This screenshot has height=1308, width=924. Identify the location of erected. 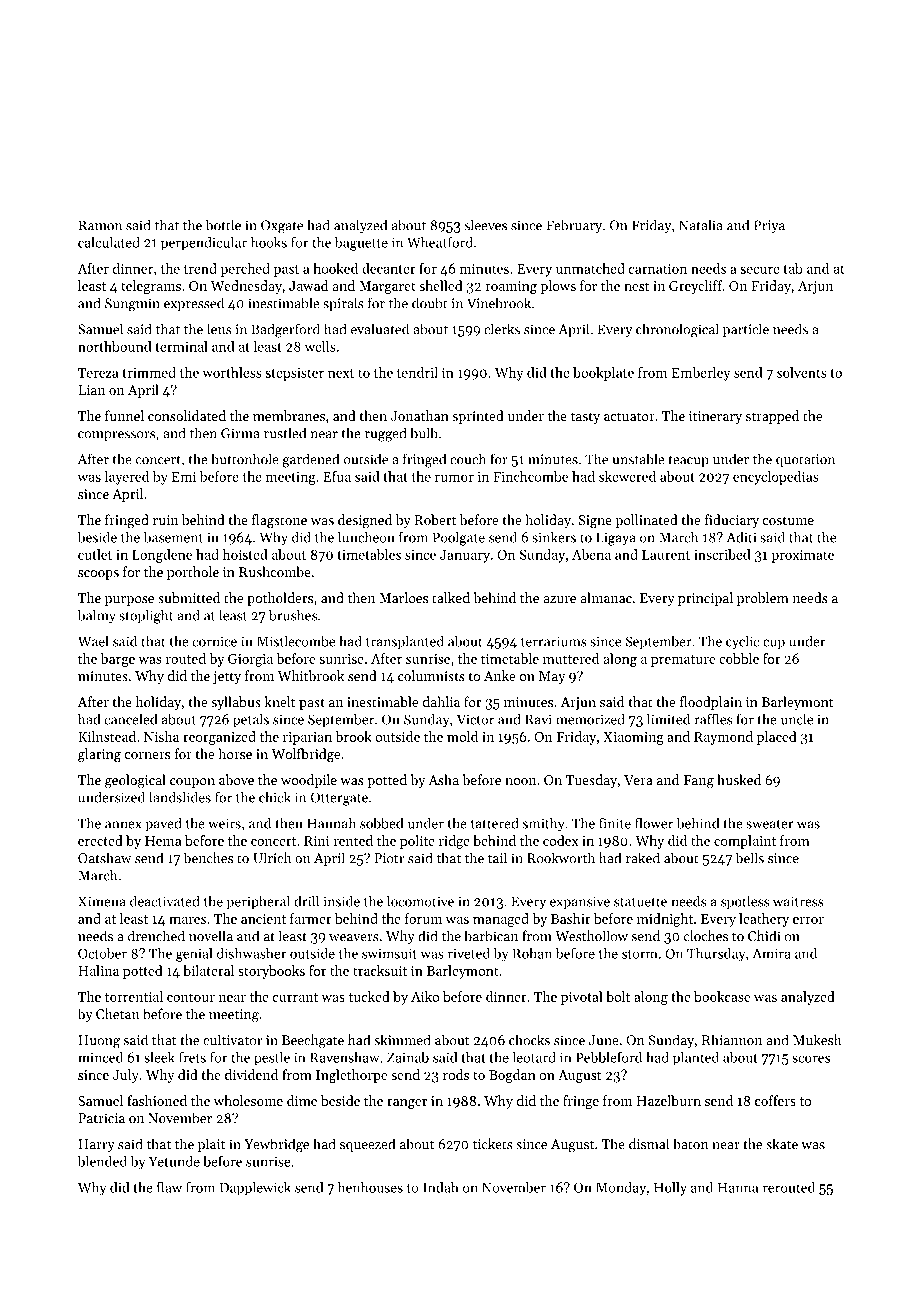
(100, 840).
